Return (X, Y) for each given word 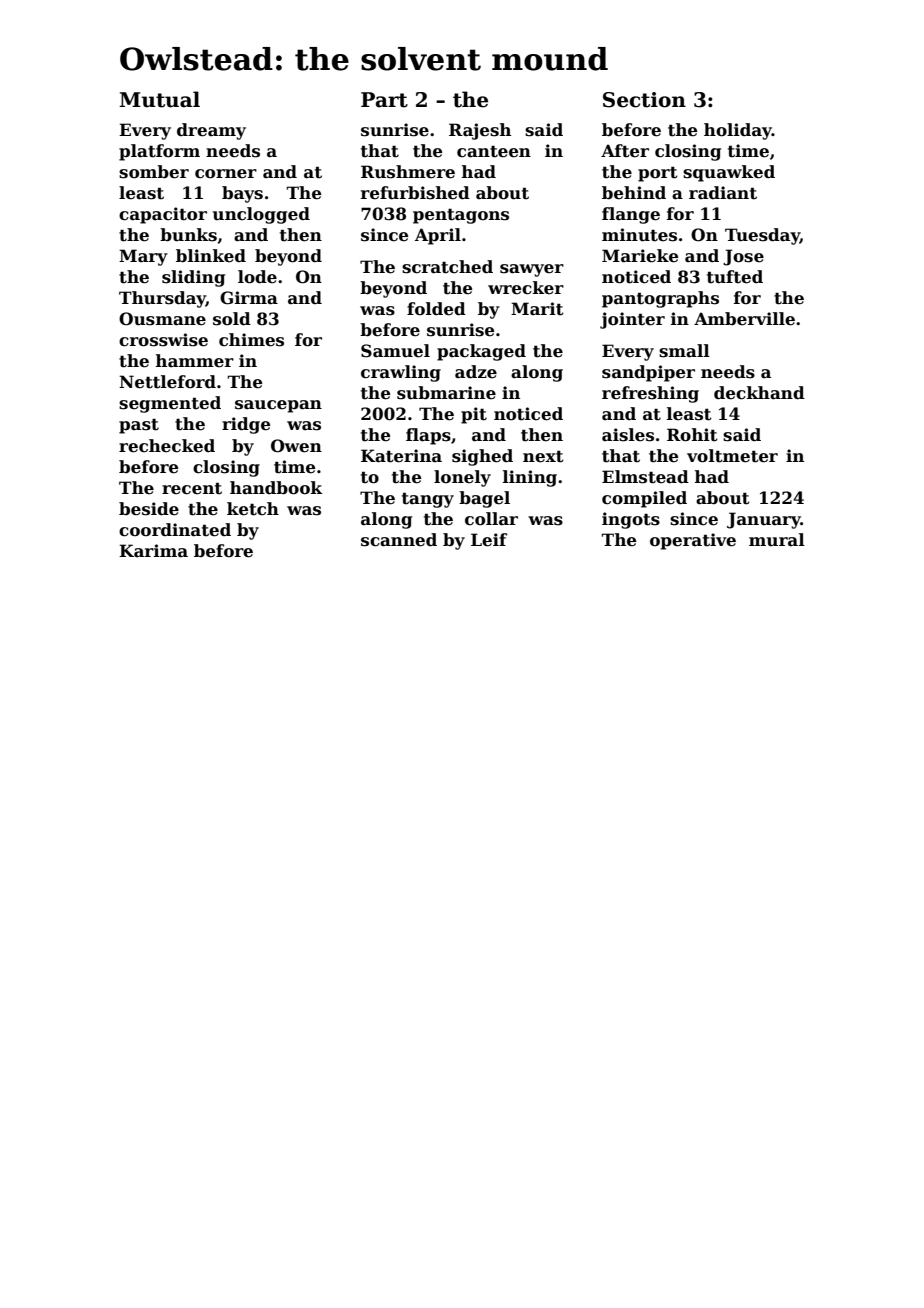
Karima (153, 551)
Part (384, 100)
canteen (494, 152)
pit (474, 415)
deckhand (759, 393)
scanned (399, 540)
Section (644, 100)
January (764, 520)
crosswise (163, 340)
